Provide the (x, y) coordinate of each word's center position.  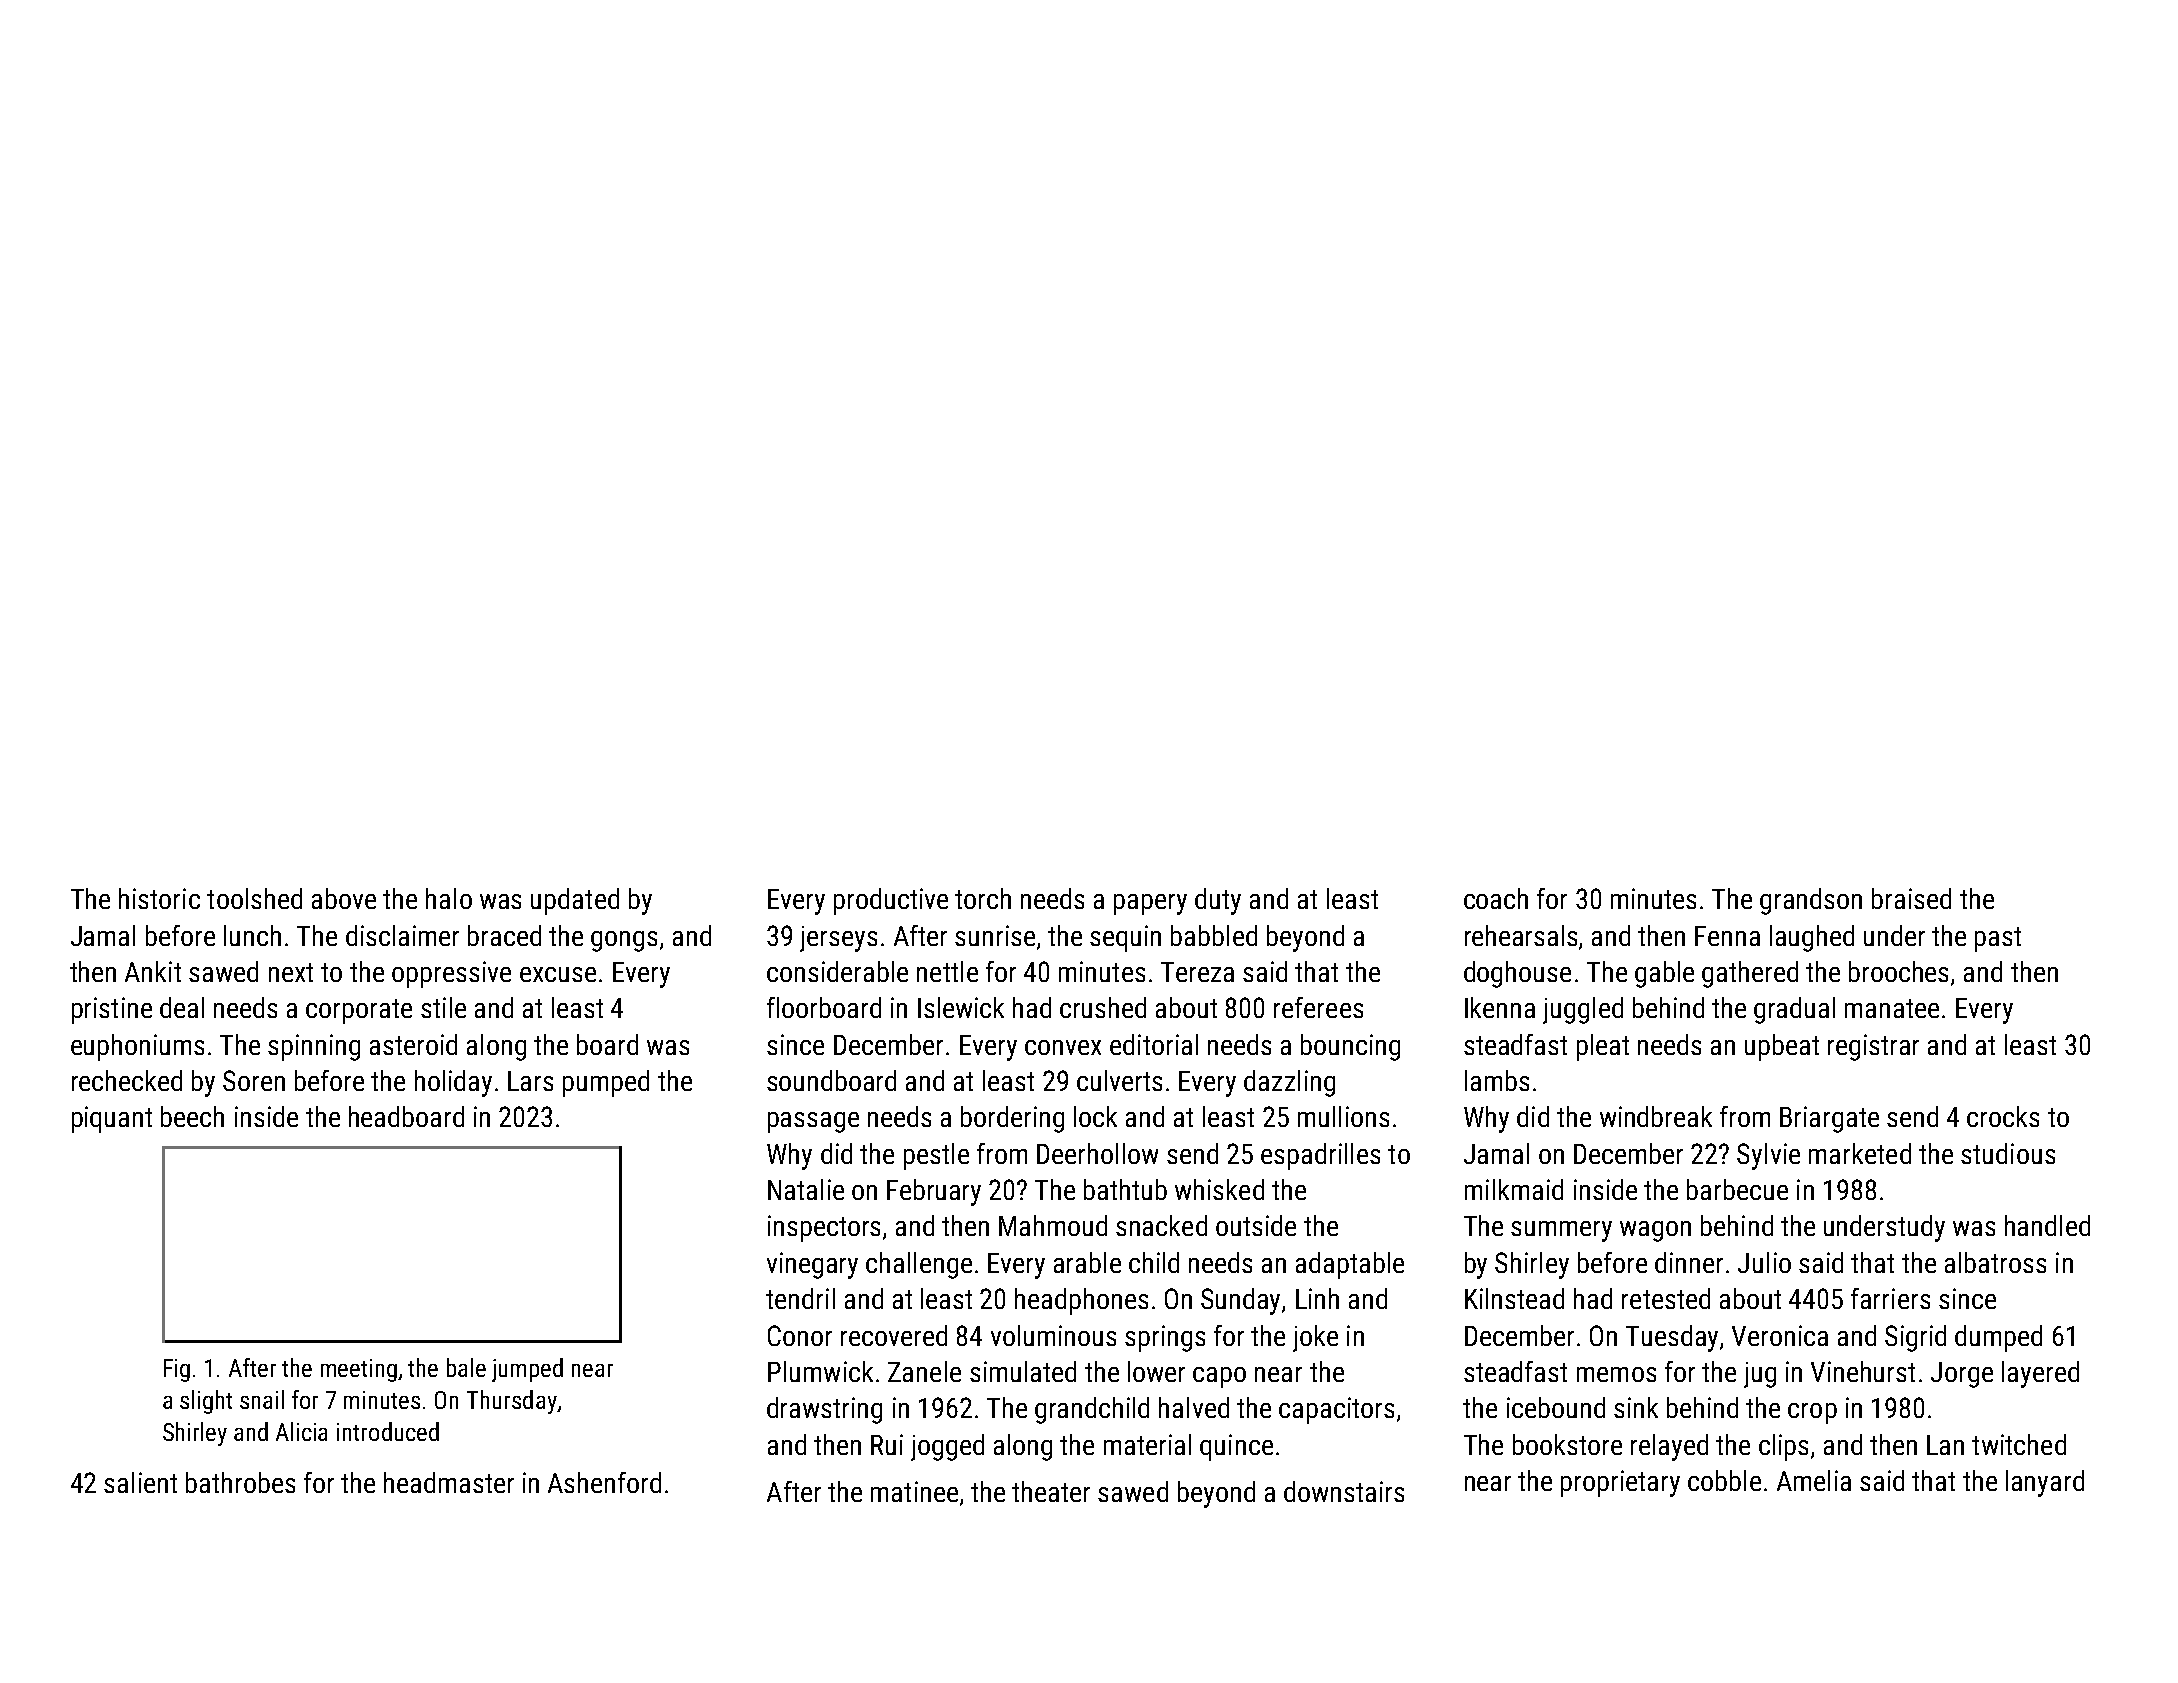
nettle (947, 971)
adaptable (1350, 1265)
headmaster (449, 1482)
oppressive (451, 974)
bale (466, 1367)
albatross (1995, 1262)
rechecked (127, 1080)
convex (1063, 1047)
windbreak (1656, 1116)
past (1998, 939)
